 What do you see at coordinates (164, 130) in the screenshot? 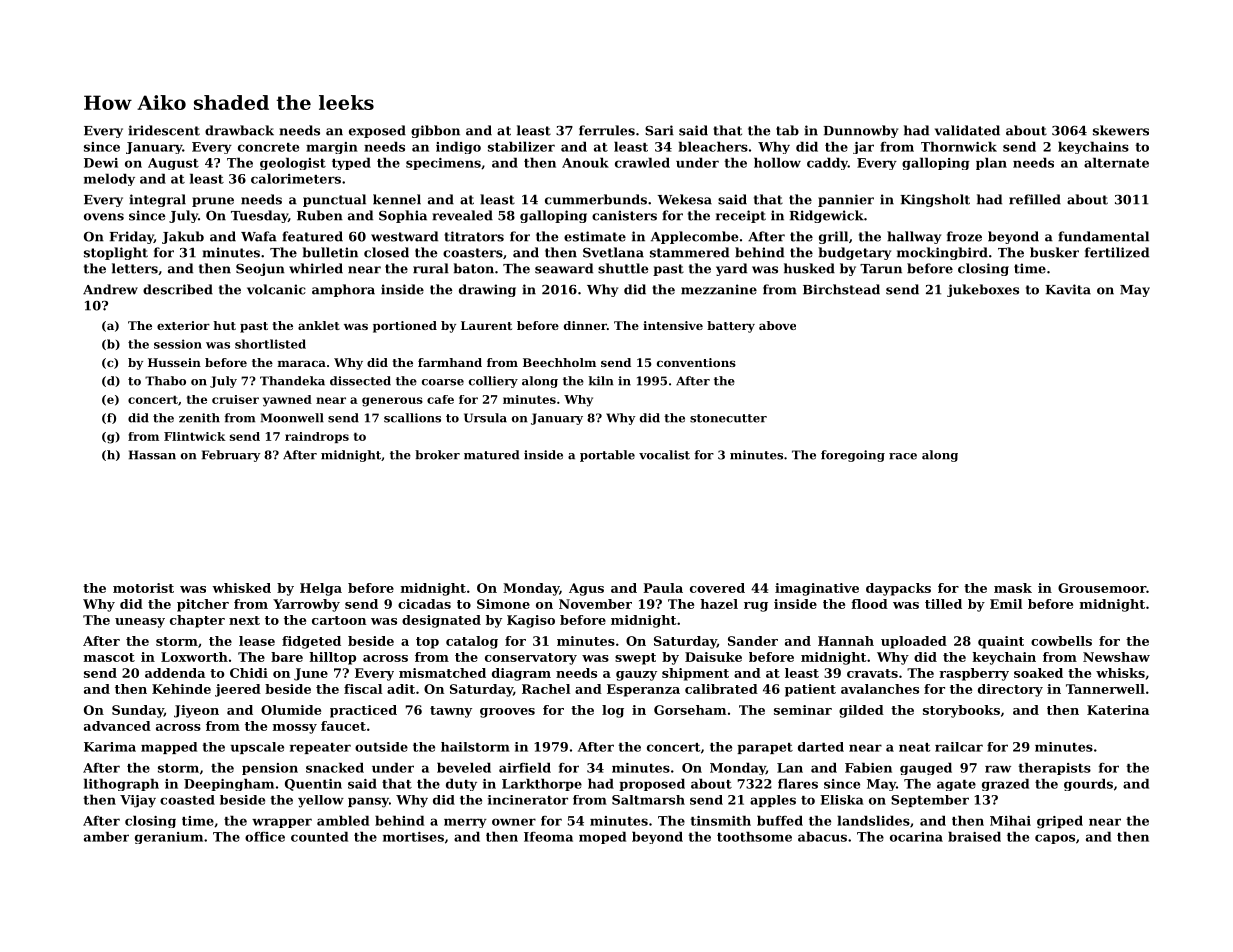
I see `iridescent` at bounding box center [164, 130].
